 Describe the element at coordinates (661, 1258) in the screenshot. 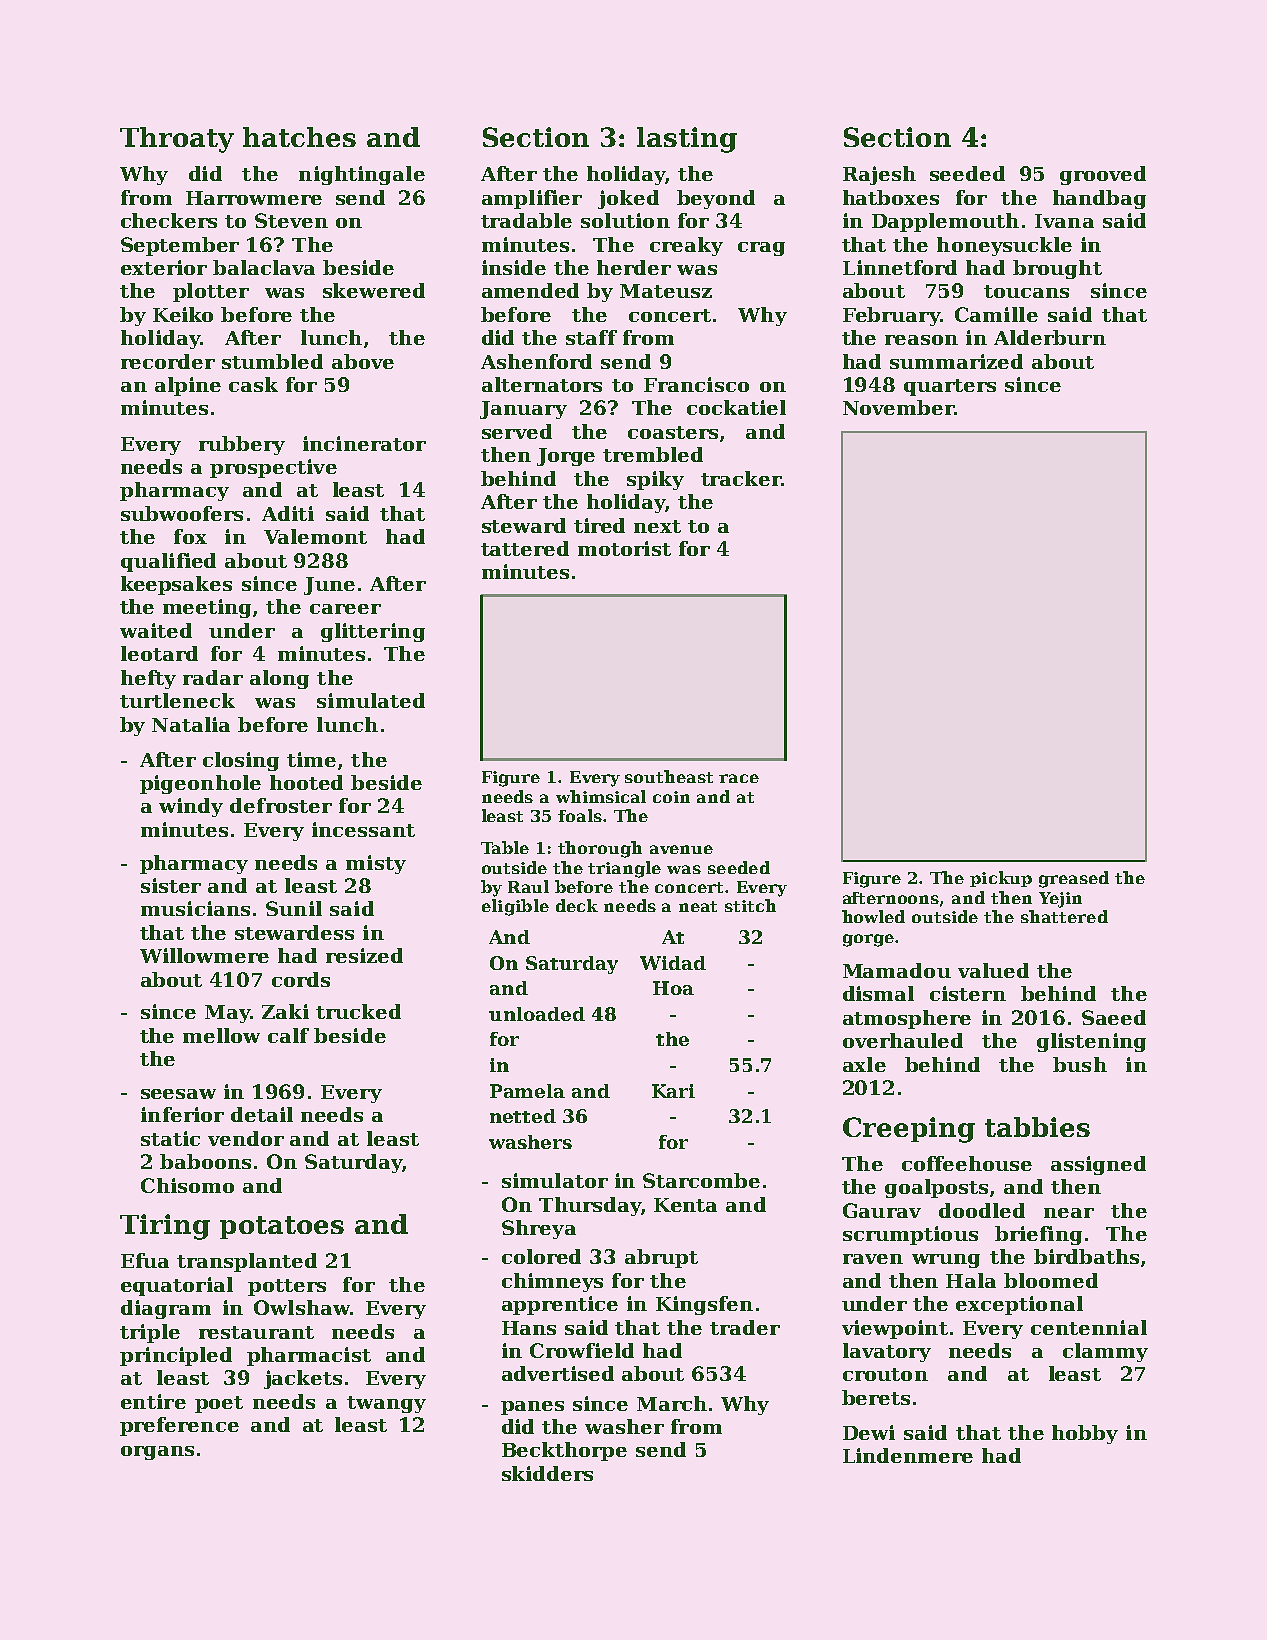

I see `abrupt` at that location.
